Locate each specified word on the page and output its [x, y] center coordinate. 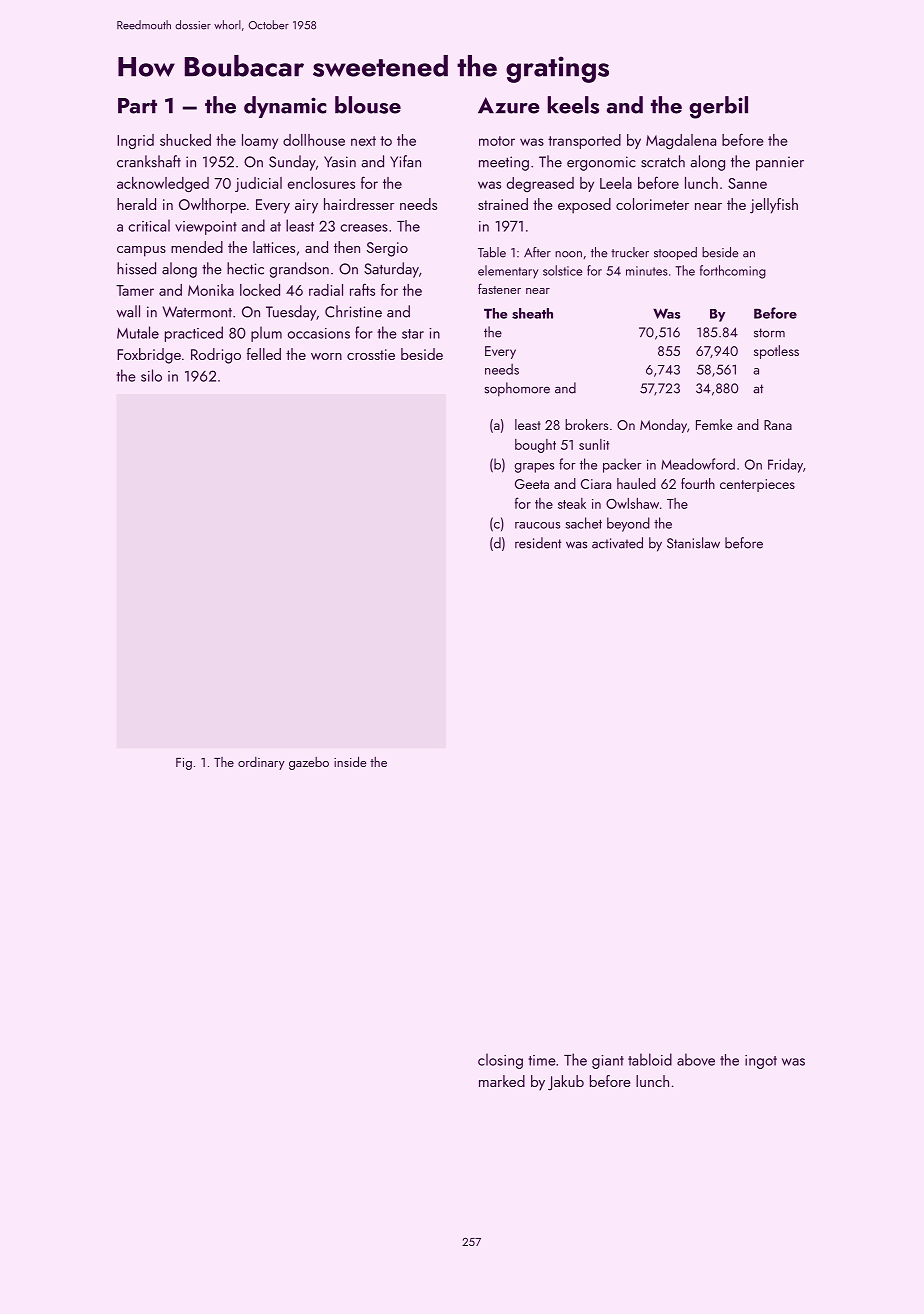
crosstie [371, 354]
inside [350, 762]
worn [326, 356]
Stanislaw [693, 543]
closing [500, 1061]
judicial [258, 184]
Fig [184, 764]
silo [151, 375]
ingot [761, 1062]
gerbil [718, 107]
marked [502, 1081]
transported [584, 141]
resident [538, 543]
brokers [586, 424]
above [696, 1059]
